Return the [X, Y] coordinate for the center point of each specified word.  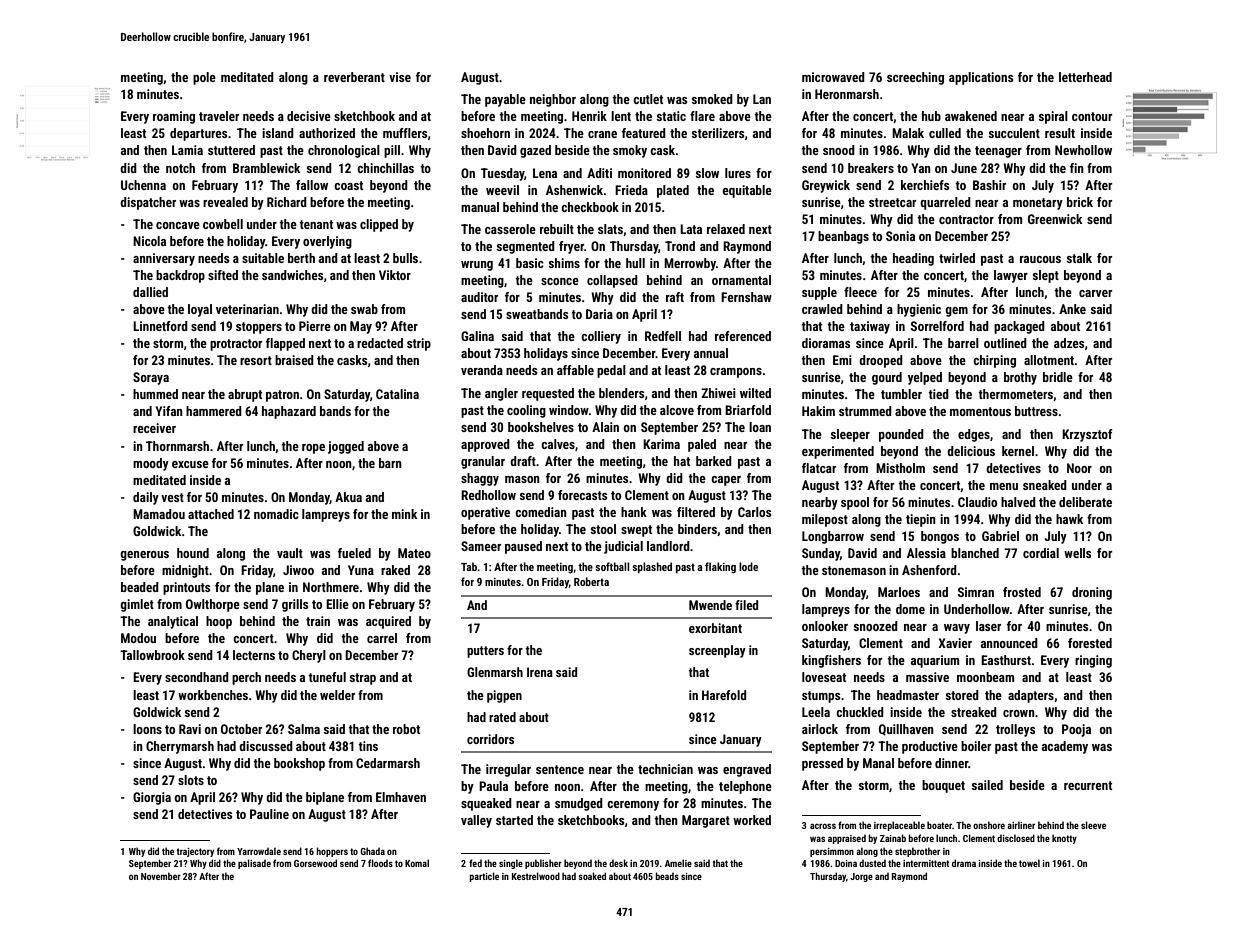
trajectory [195, 852]
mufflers [405, 133]
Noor [1079, 468]
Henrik [589, 116]
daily [146, 498]
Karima [661, 444]
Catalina [397, 394]
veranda [482, 370]
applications [981, 78]
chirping [994, 361]
